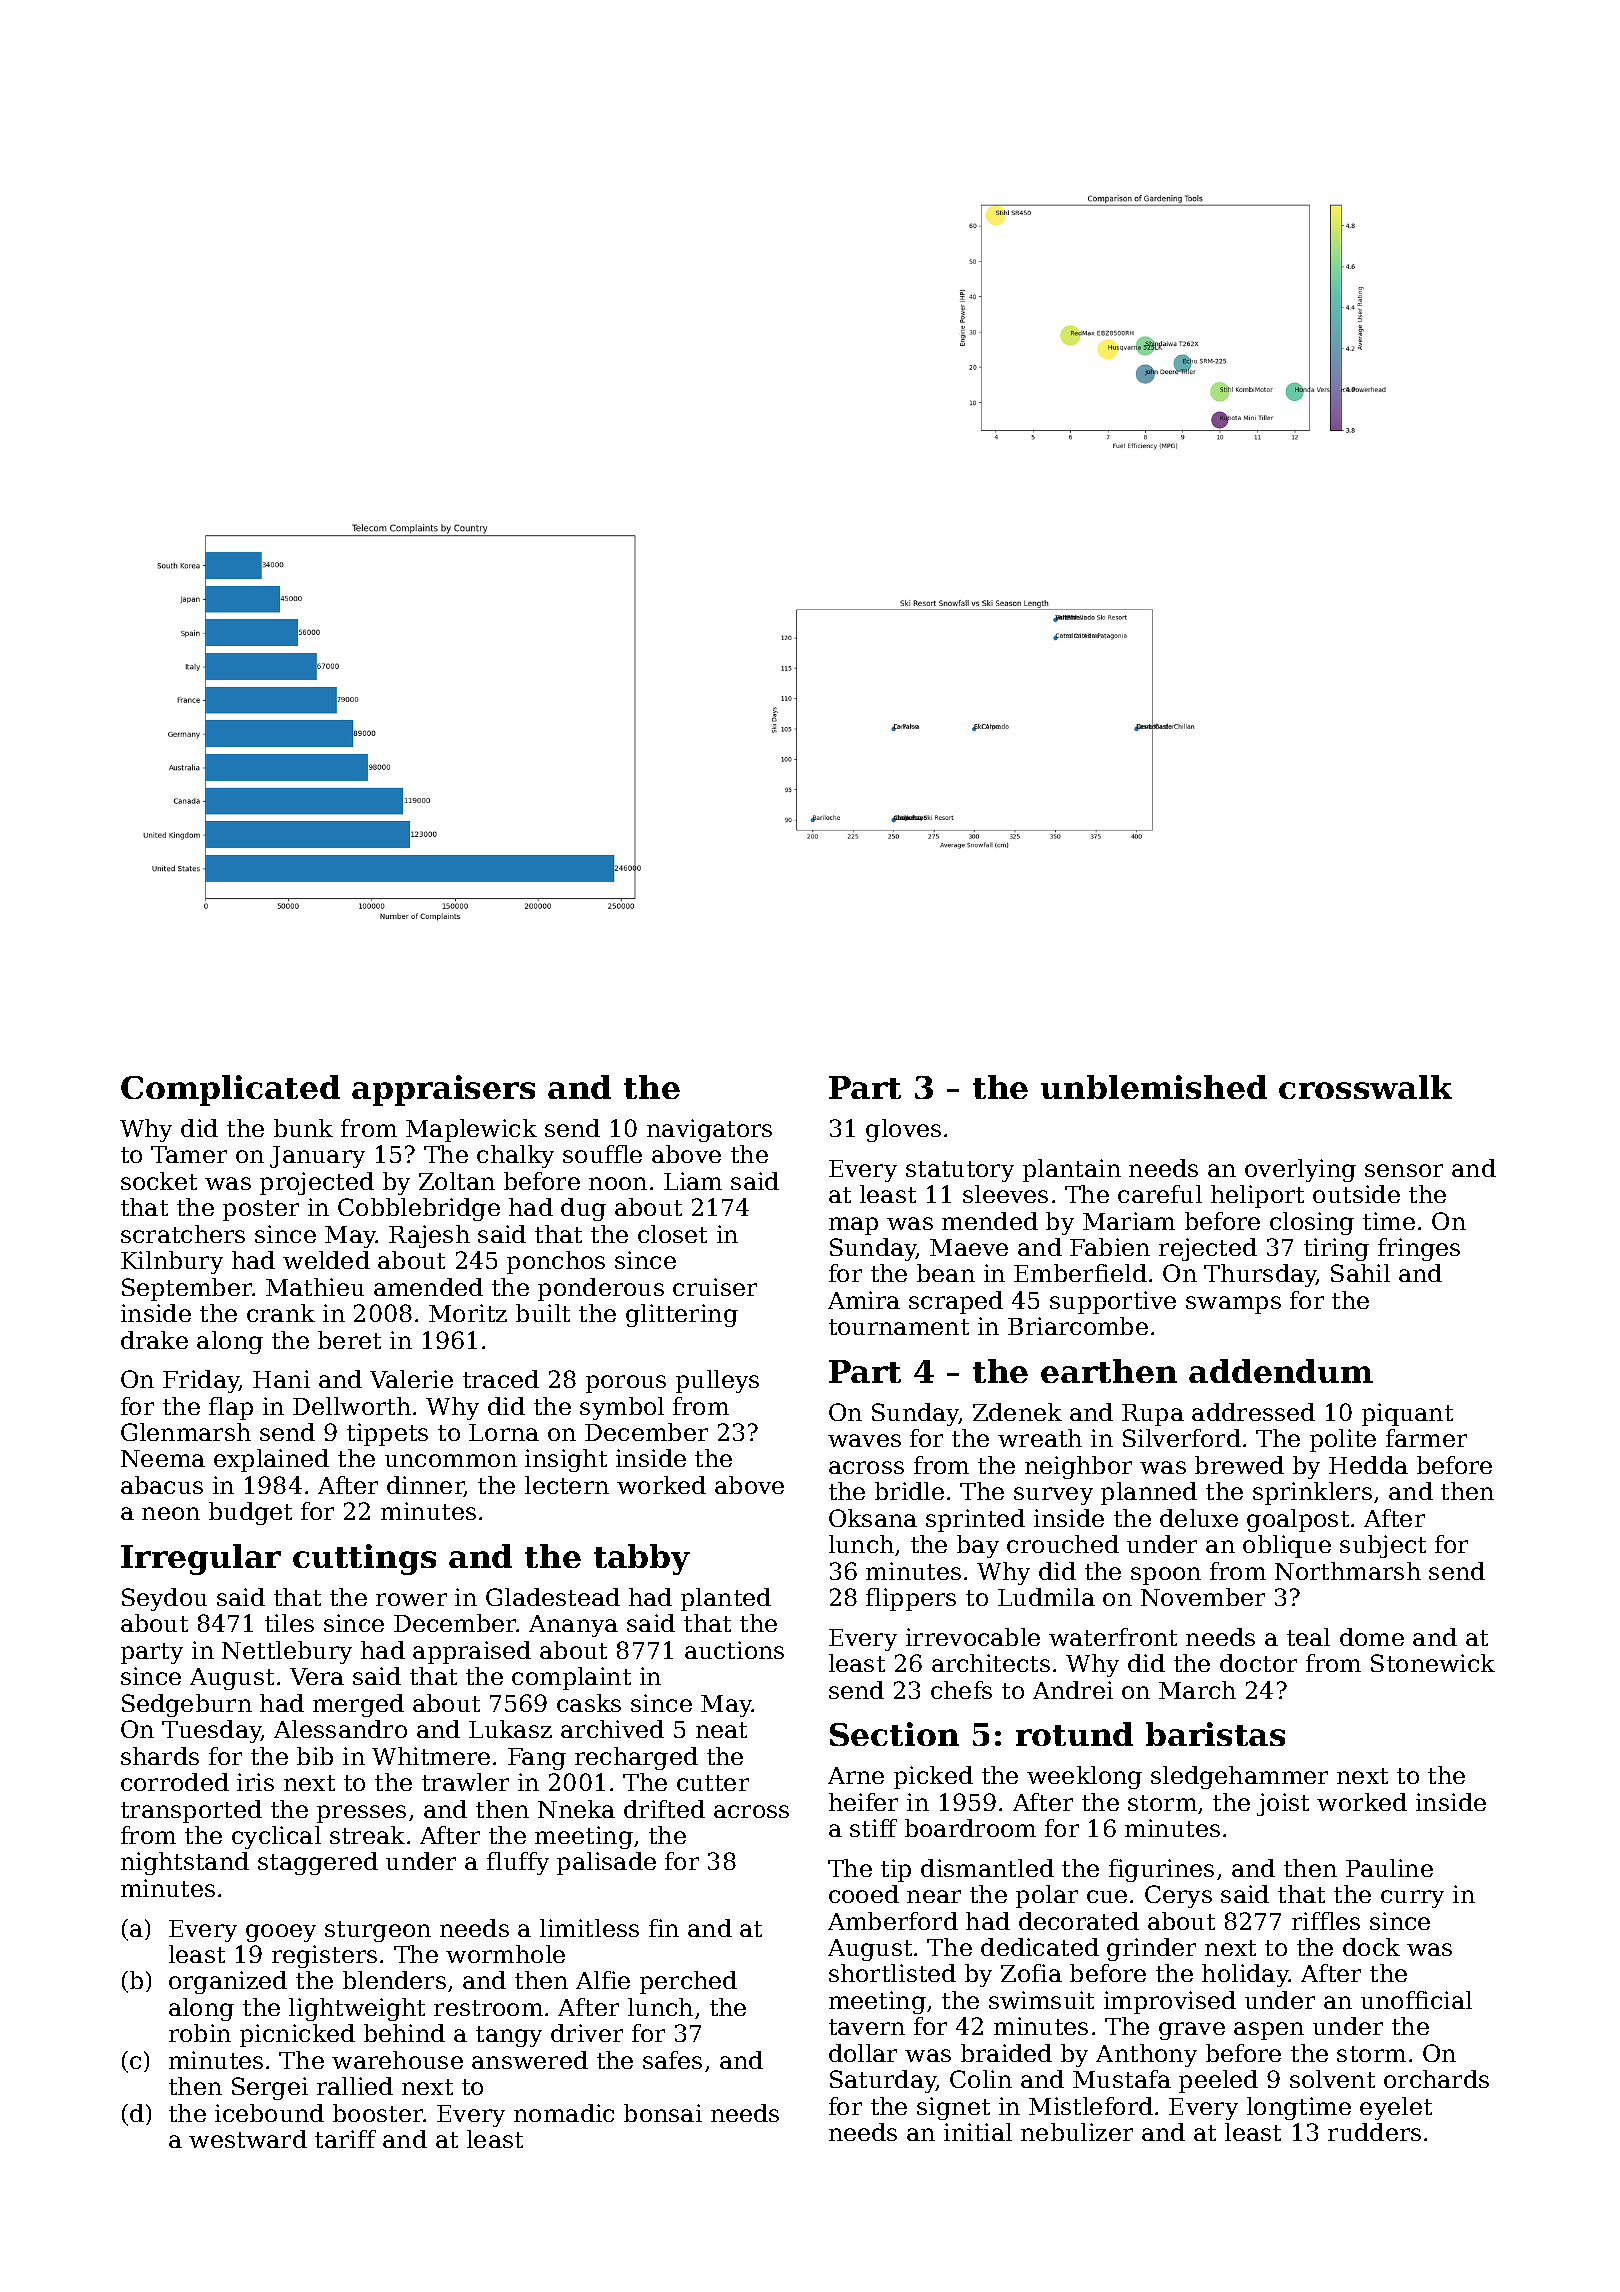 The width and height of the image is (1620, 2292). I want to click on Stonewick, so click(1433, 1663).
